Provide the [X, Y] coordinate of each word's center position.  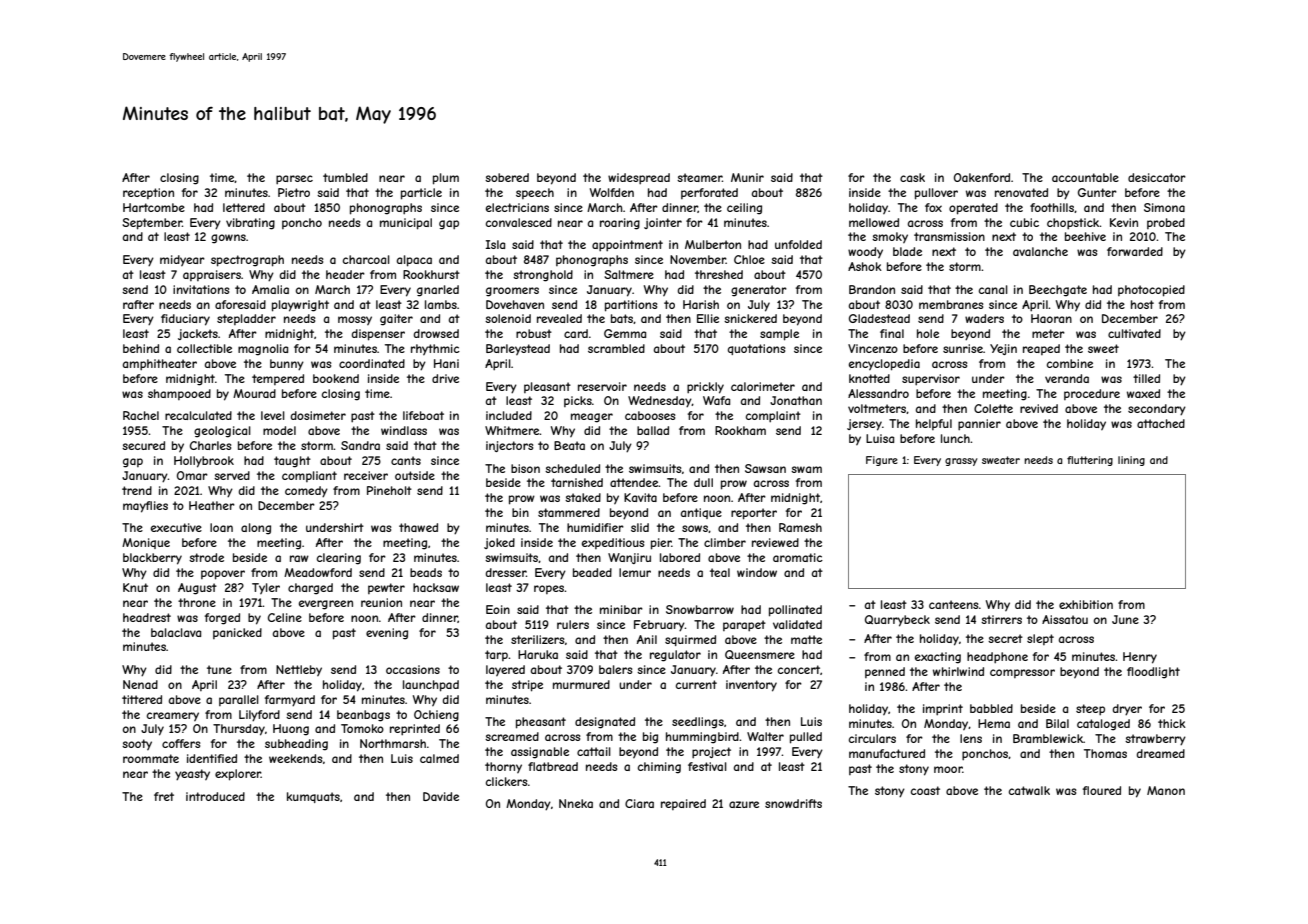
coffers [181, 743]
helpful [934, 424]
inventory [751, 686]
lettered [244, 207]
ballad [653, 430]
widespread [639, 178]
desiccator [1157, 177]
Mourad [254, 393]
